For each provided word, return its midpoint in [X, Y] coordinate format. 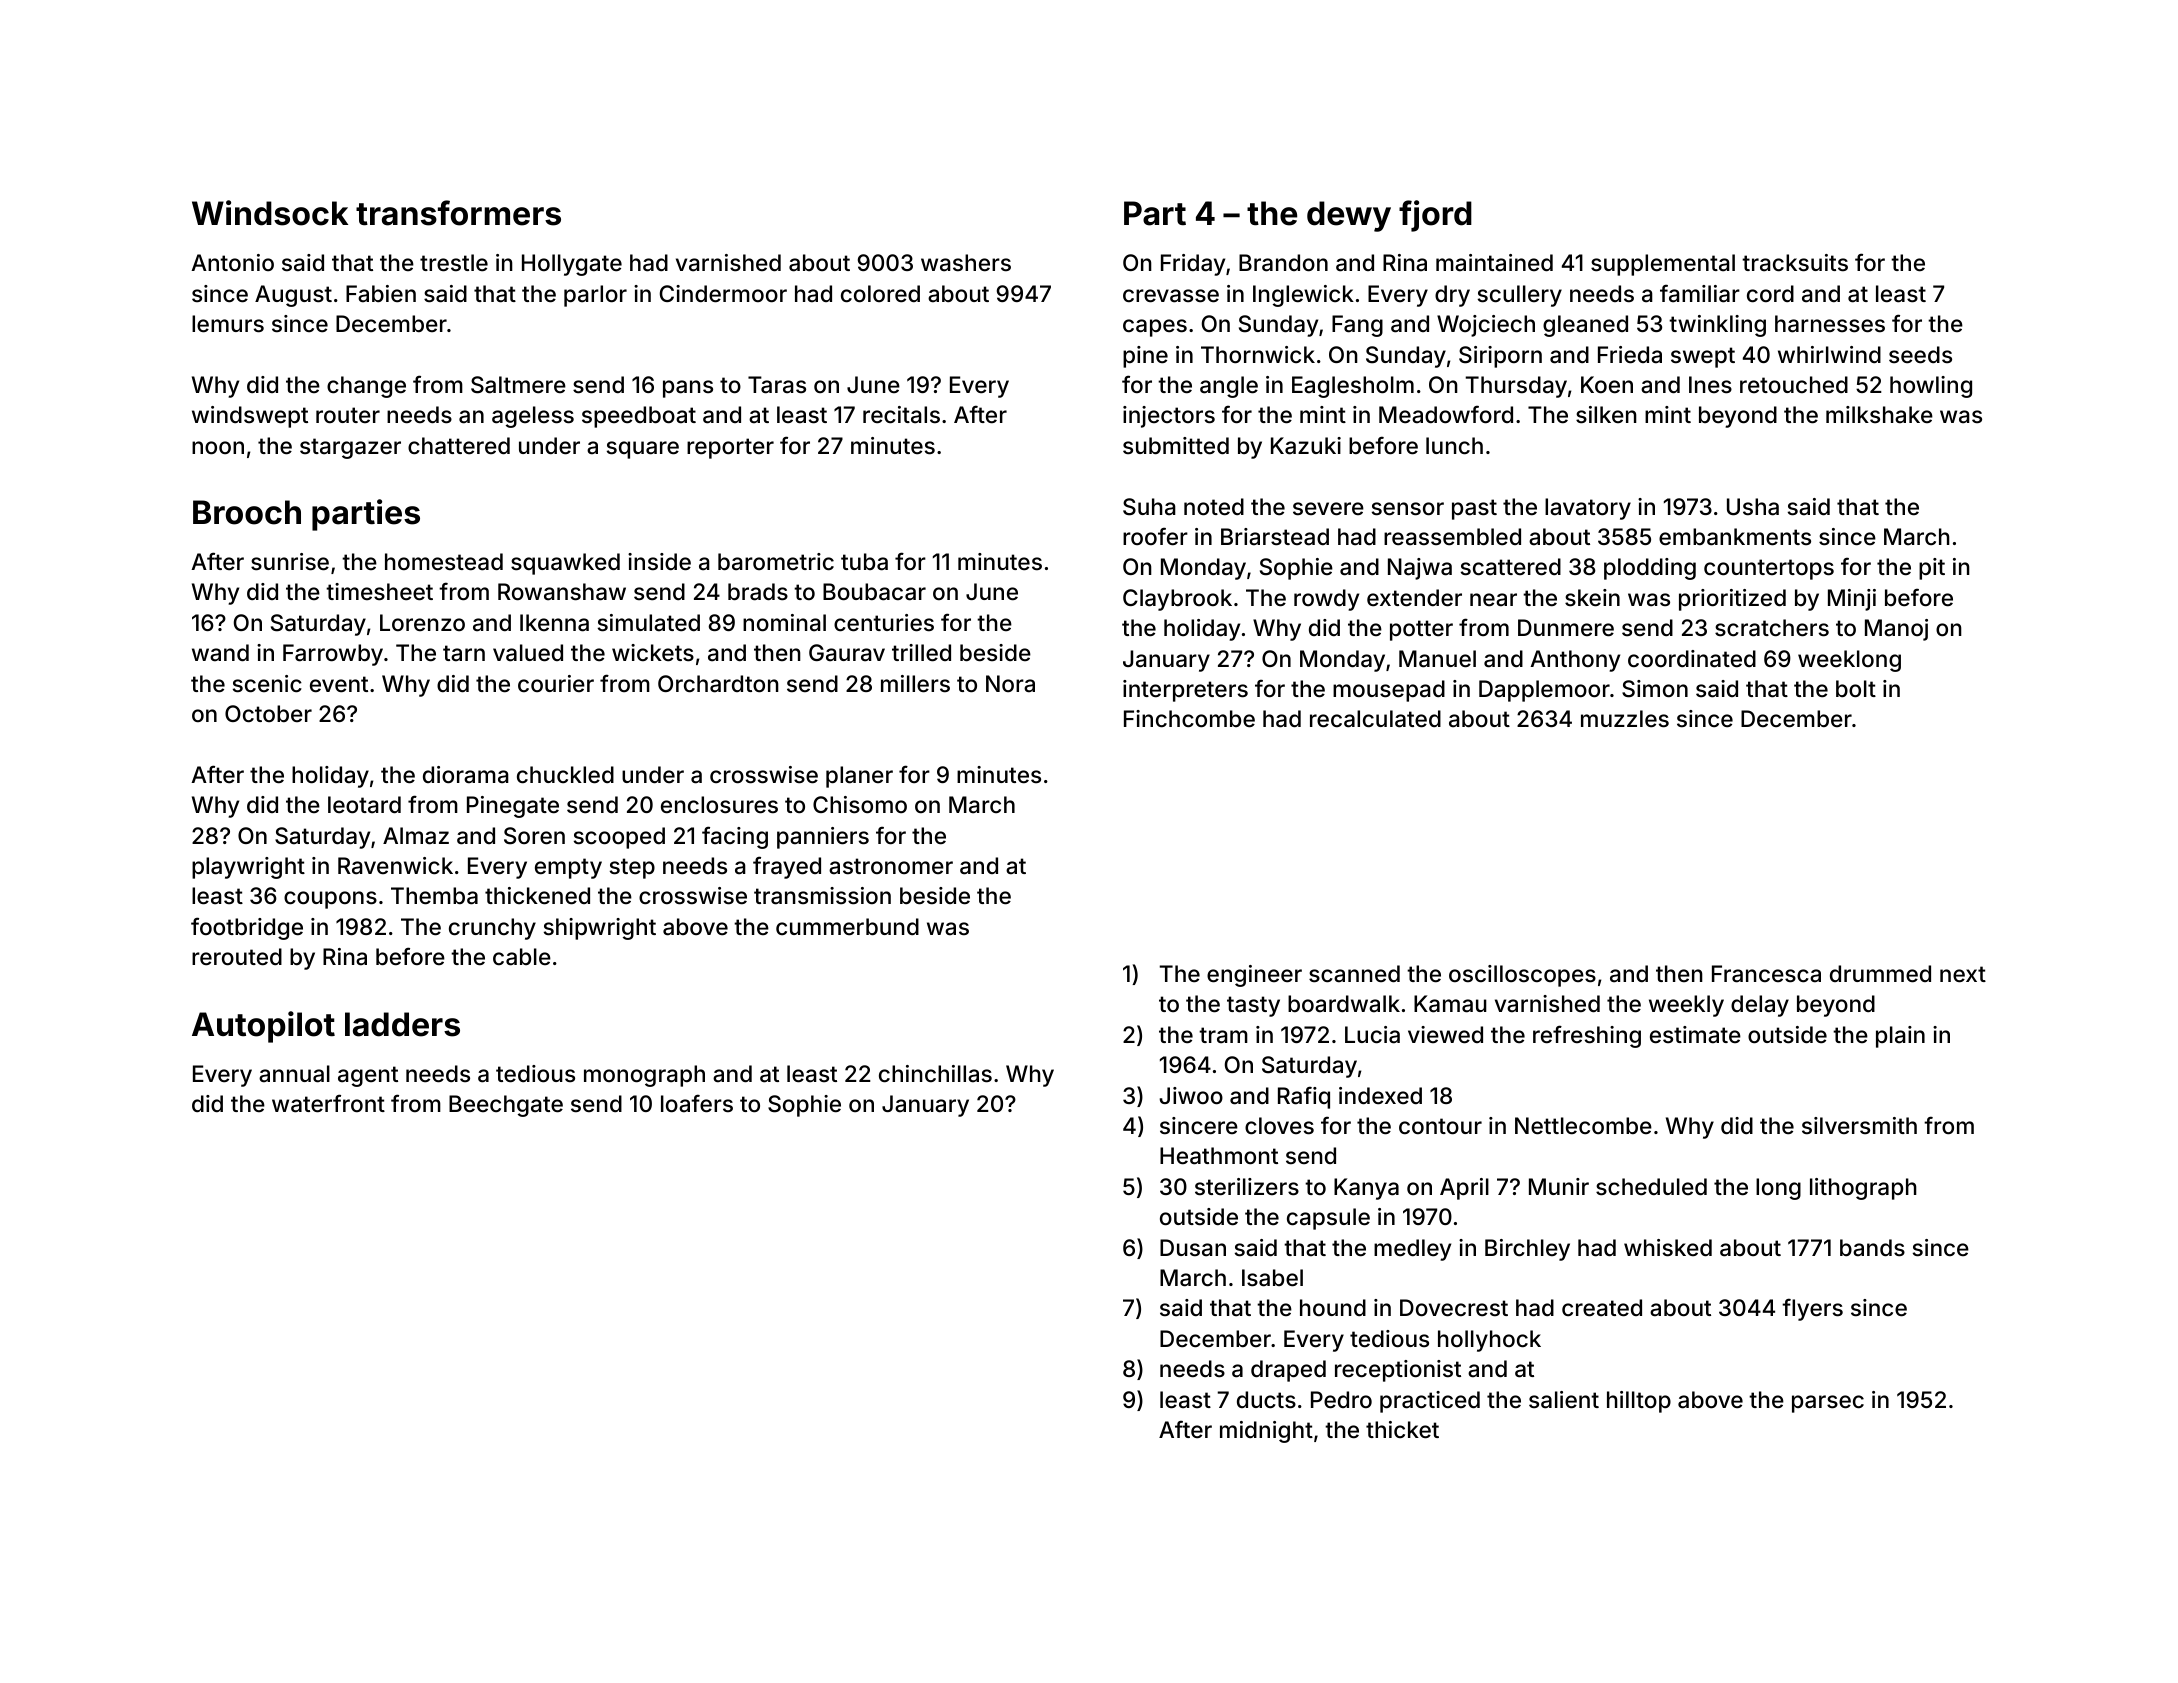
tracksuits [1795, 263]
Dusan [1193, 1248]
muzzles [1625, 719]
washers [966, 263]
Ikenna [554, 623]
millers [915, 684]
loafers [697, 1103]
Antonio [232, 262]
